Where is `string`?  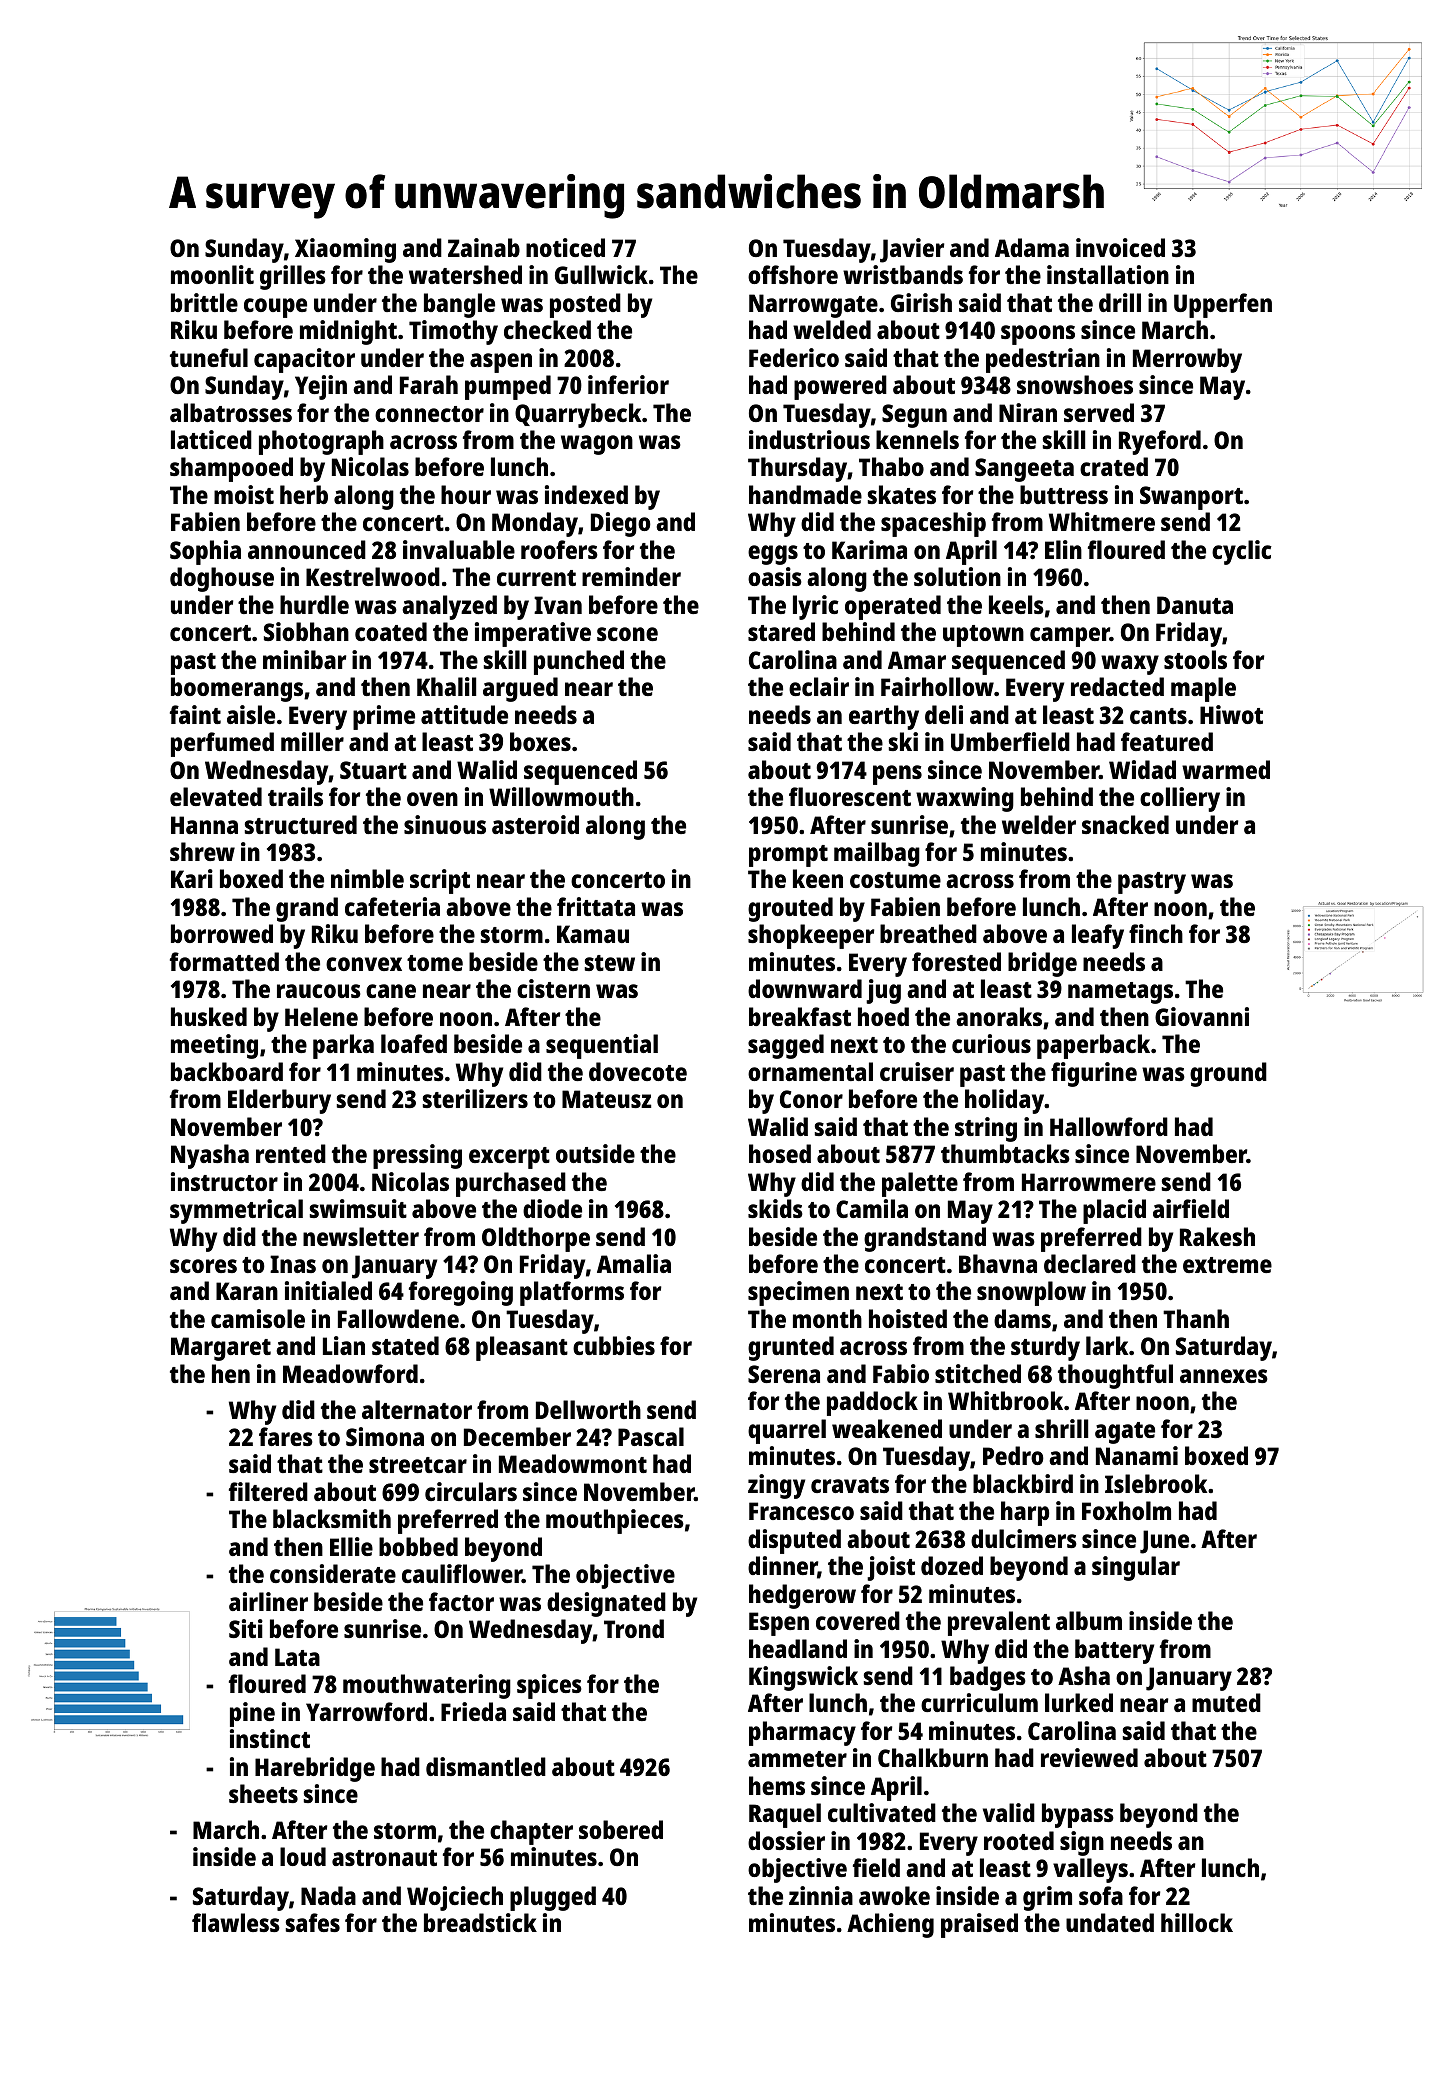 string is located at coordinates (986, 1129).
